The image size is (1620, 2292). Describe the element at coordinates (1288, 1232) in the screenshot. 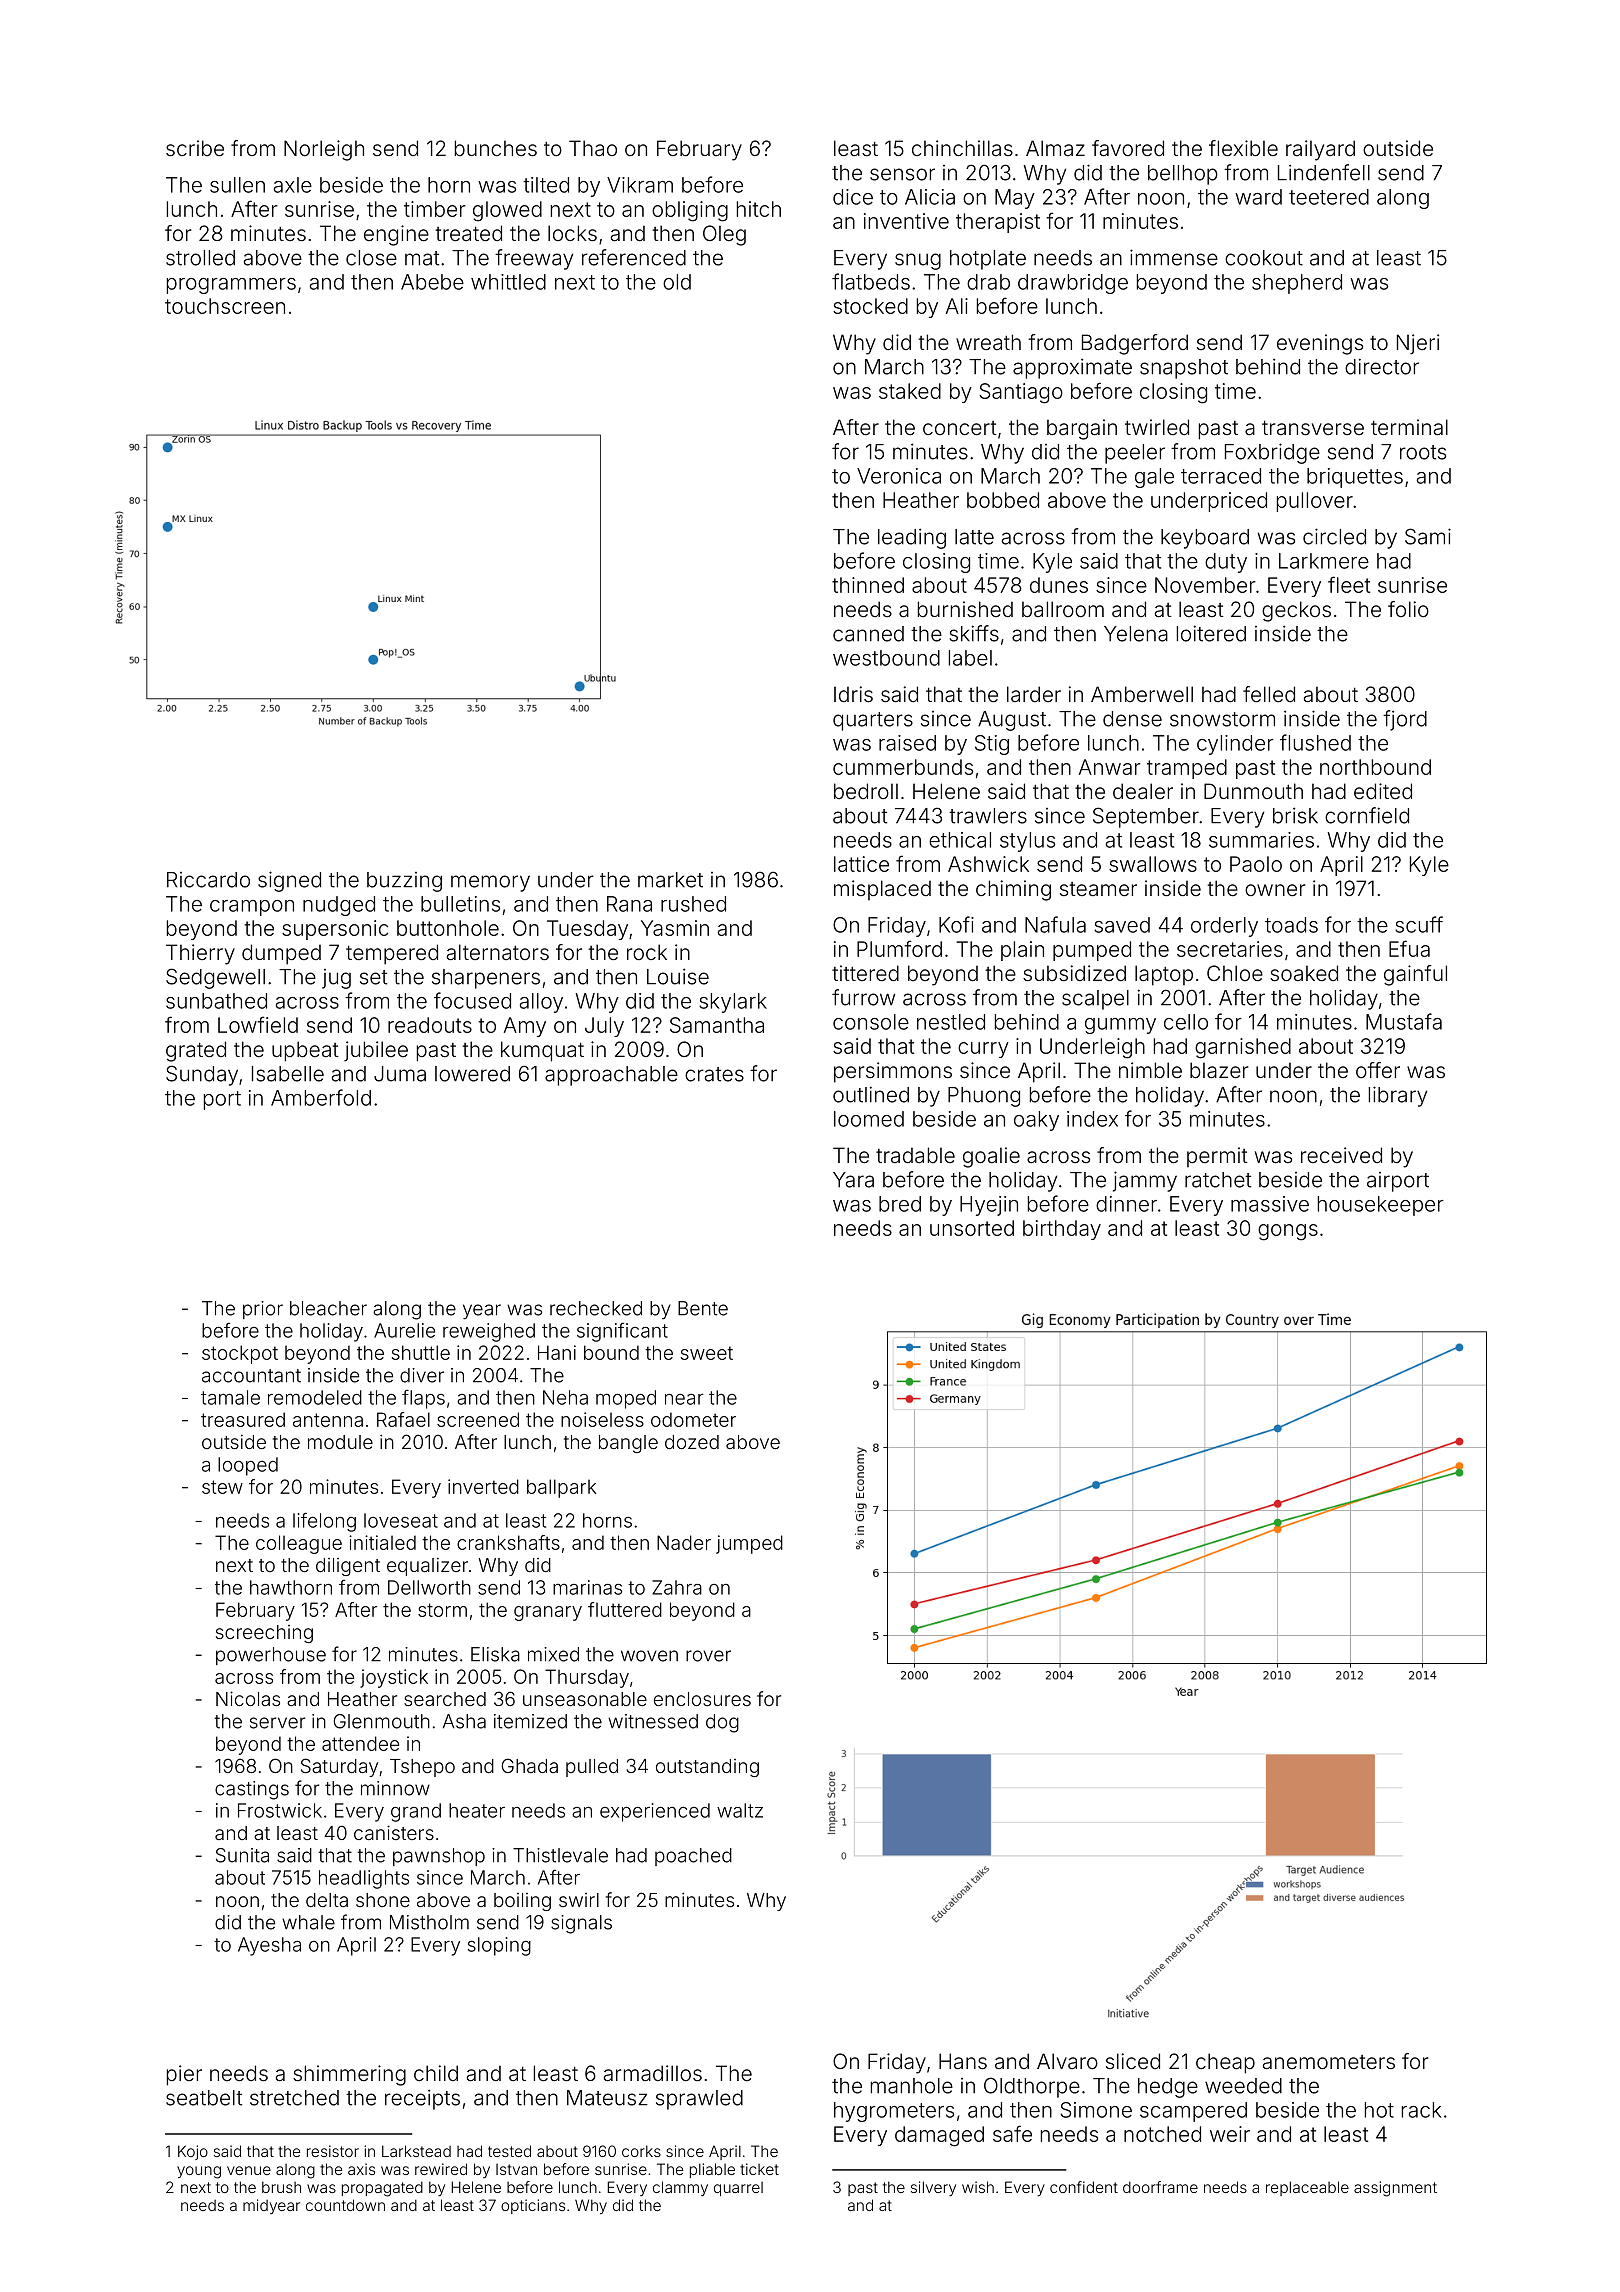

I see `gongs` at that location.
